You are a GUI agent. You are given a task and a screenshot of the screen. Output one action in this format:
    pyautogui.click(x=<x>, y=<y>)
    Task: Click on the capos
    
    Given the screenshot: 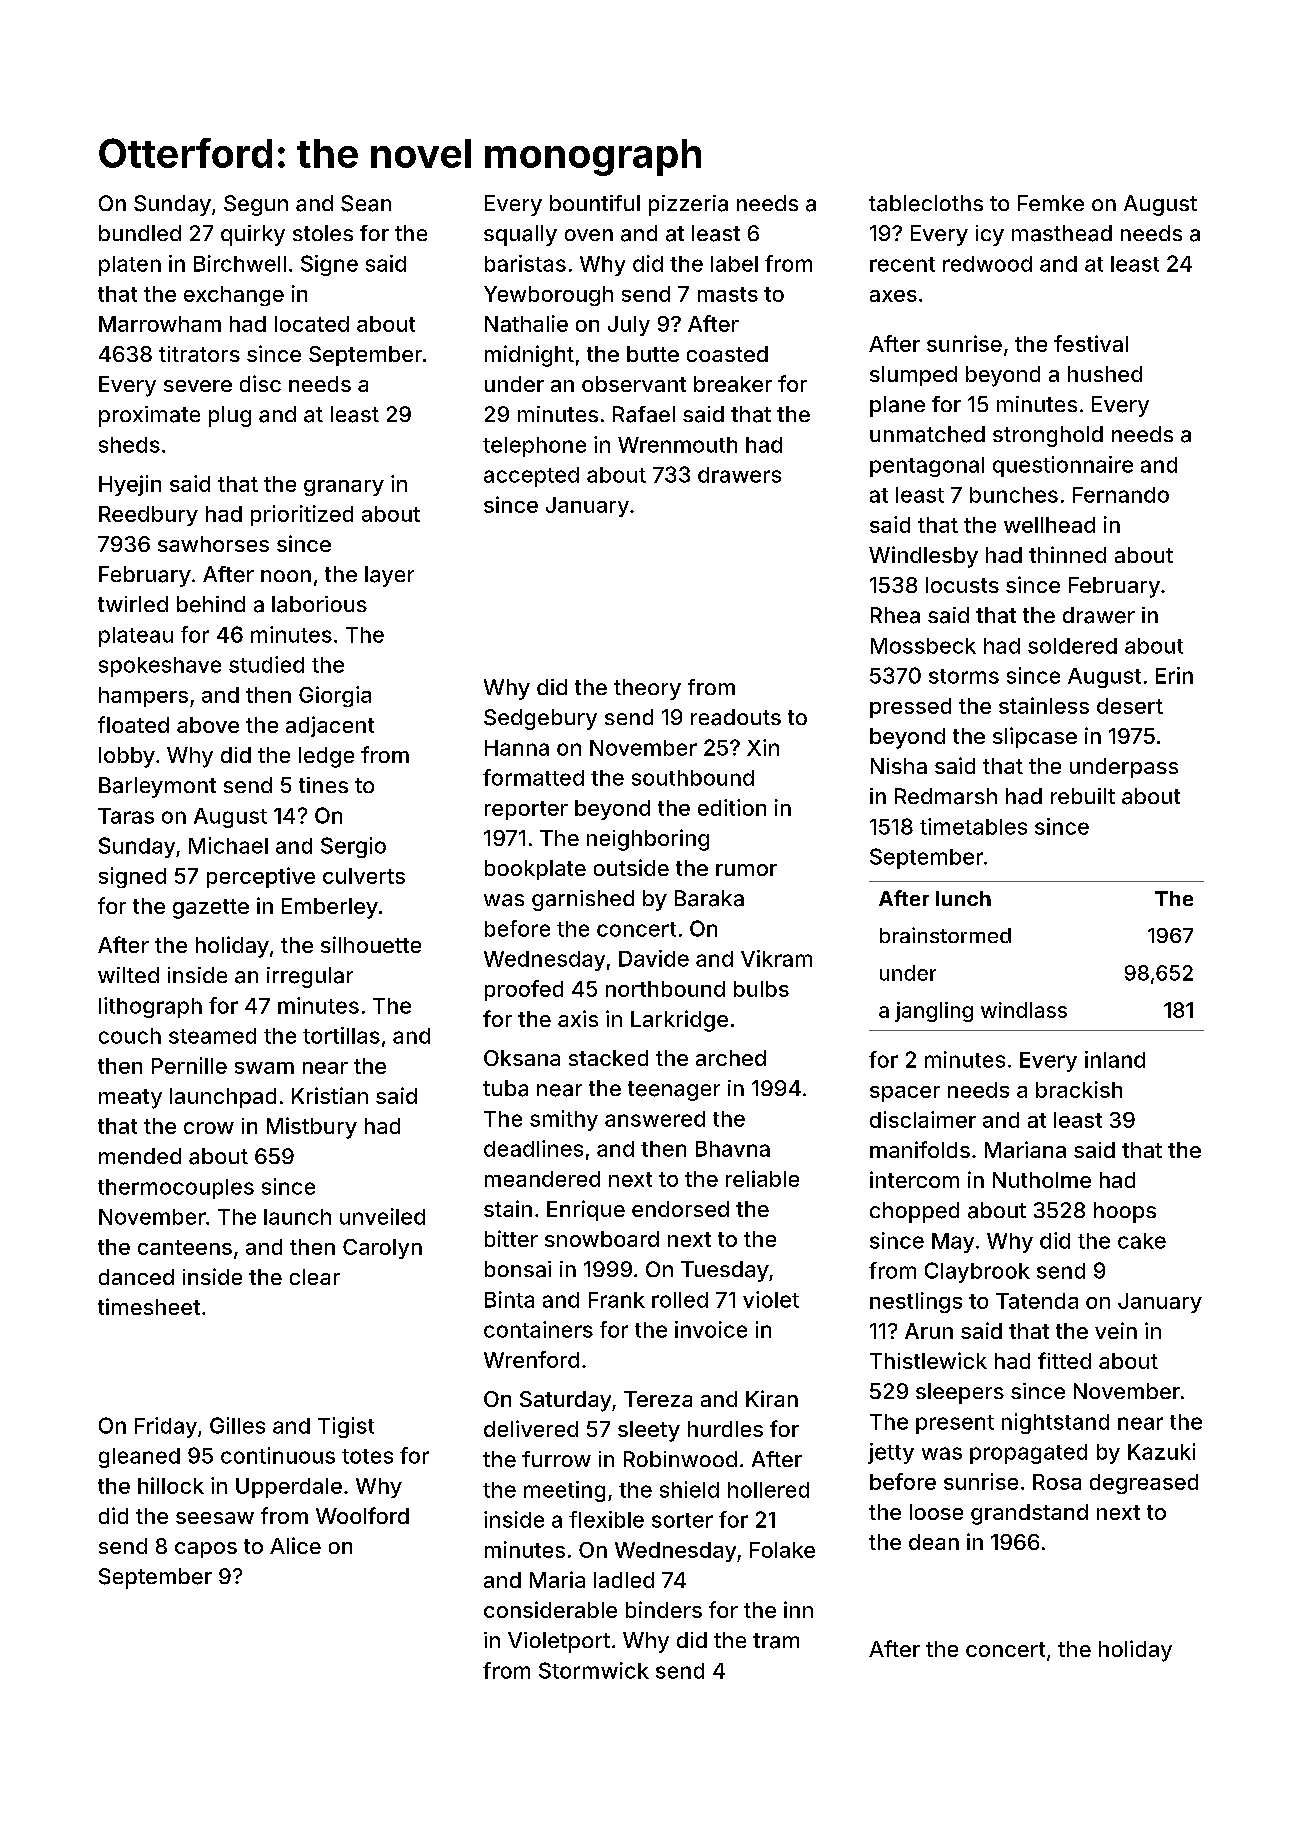 What is the action you would take?
    pyautogui.click(x=206, y=1550)
